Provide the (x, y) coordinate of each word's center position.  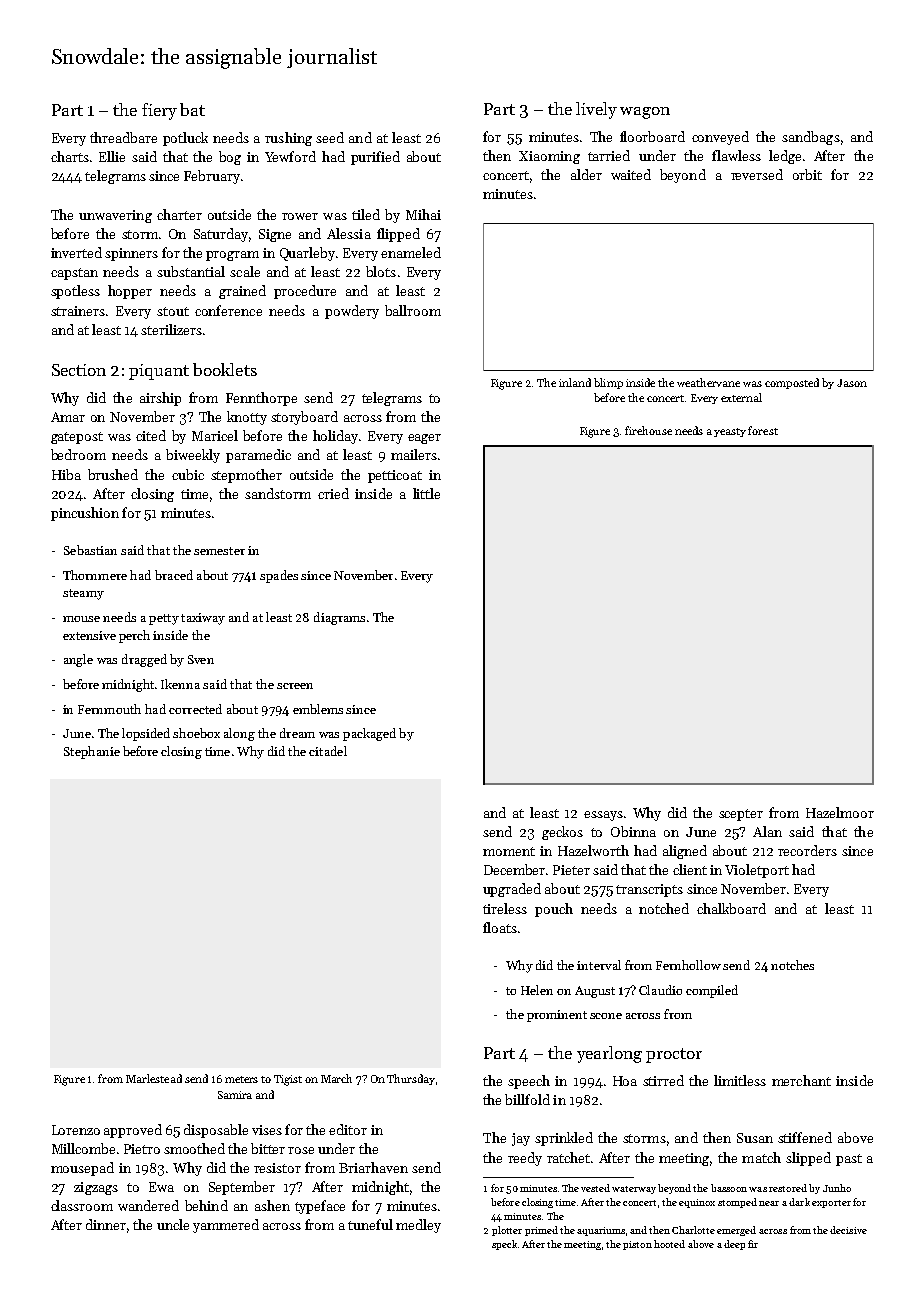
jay (521, 1139)
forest (763, 430)
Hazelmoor (840, 812)
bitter (268, 1148)
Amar (68, 417)
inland (575, 382)
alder (586, 174)
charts (70, 156)
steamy (83, 594)
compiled (712, 991)
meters (241, 1079)
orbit (807, 174)
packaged (369, 734)
